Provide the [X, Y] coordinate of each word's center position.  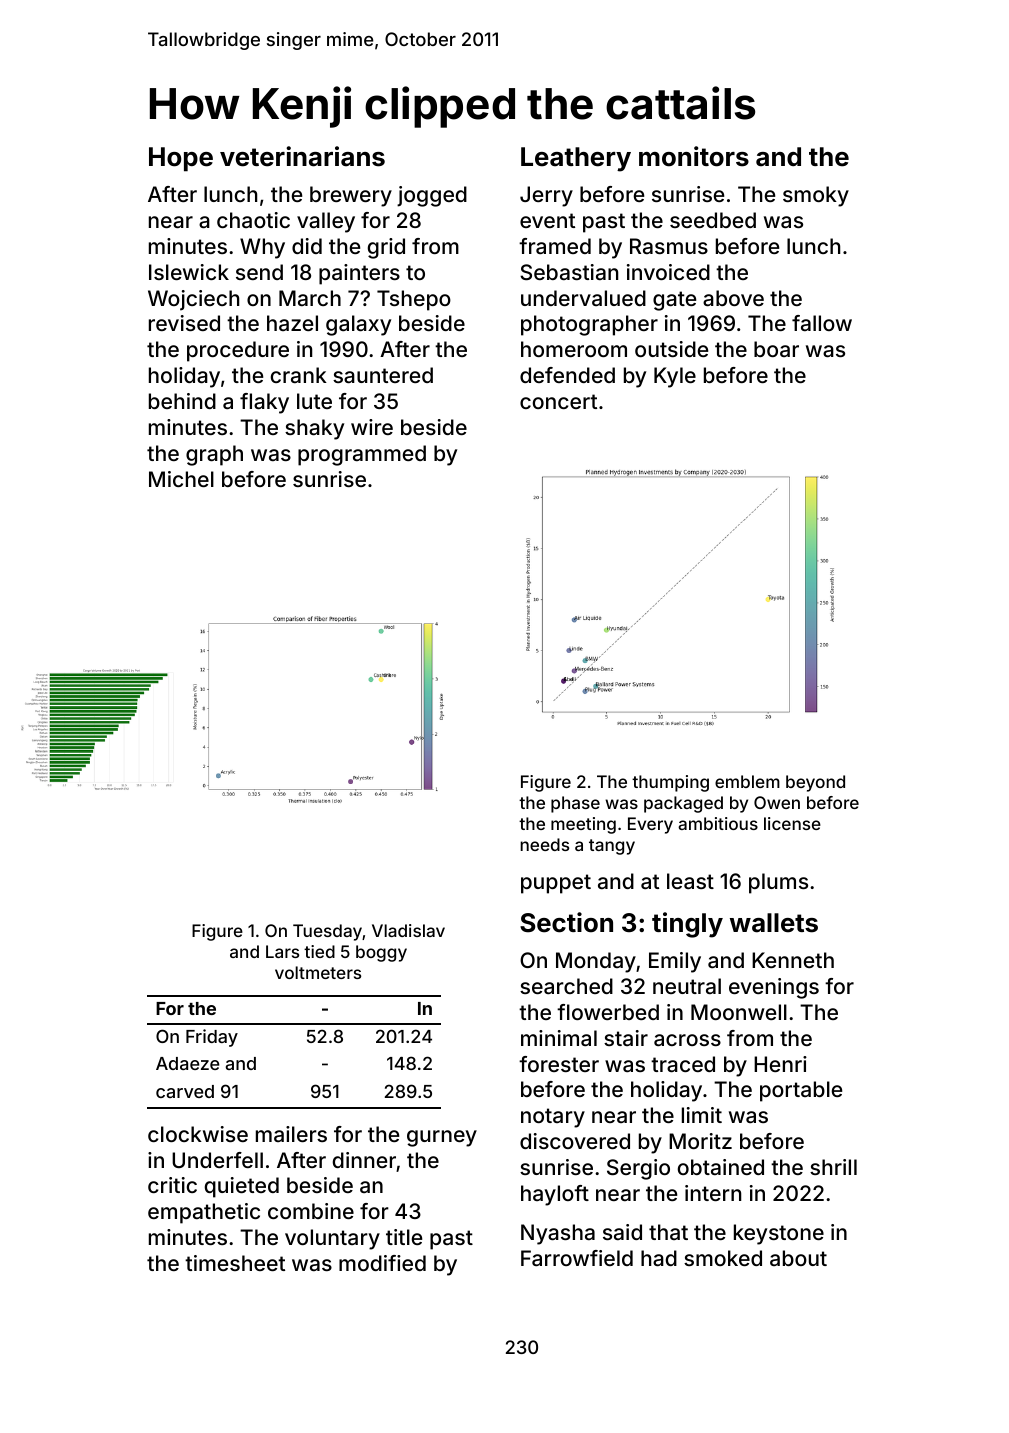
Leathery [576, 159]
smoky [816, 196]
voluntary [332, 1239]
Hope [181, 159]
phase [575, 804]
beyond [815, 783]
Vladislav [408, 930]
